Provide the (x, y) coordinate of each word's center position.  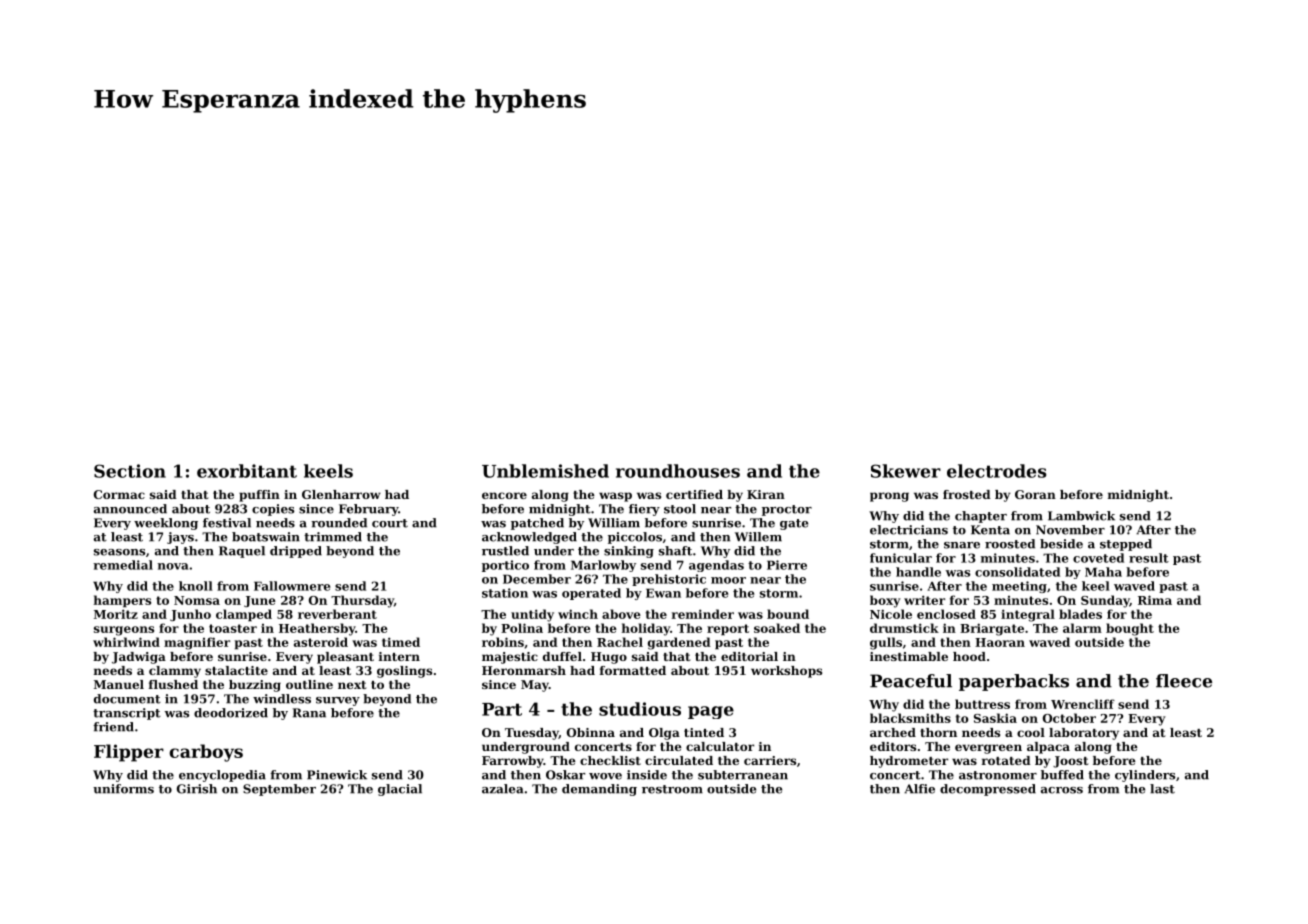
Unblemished (545, 471)
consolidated (1017, 572)
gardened (679, 643)
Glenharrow (341, 494)
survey (338, 701)
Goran (1035, 494)
